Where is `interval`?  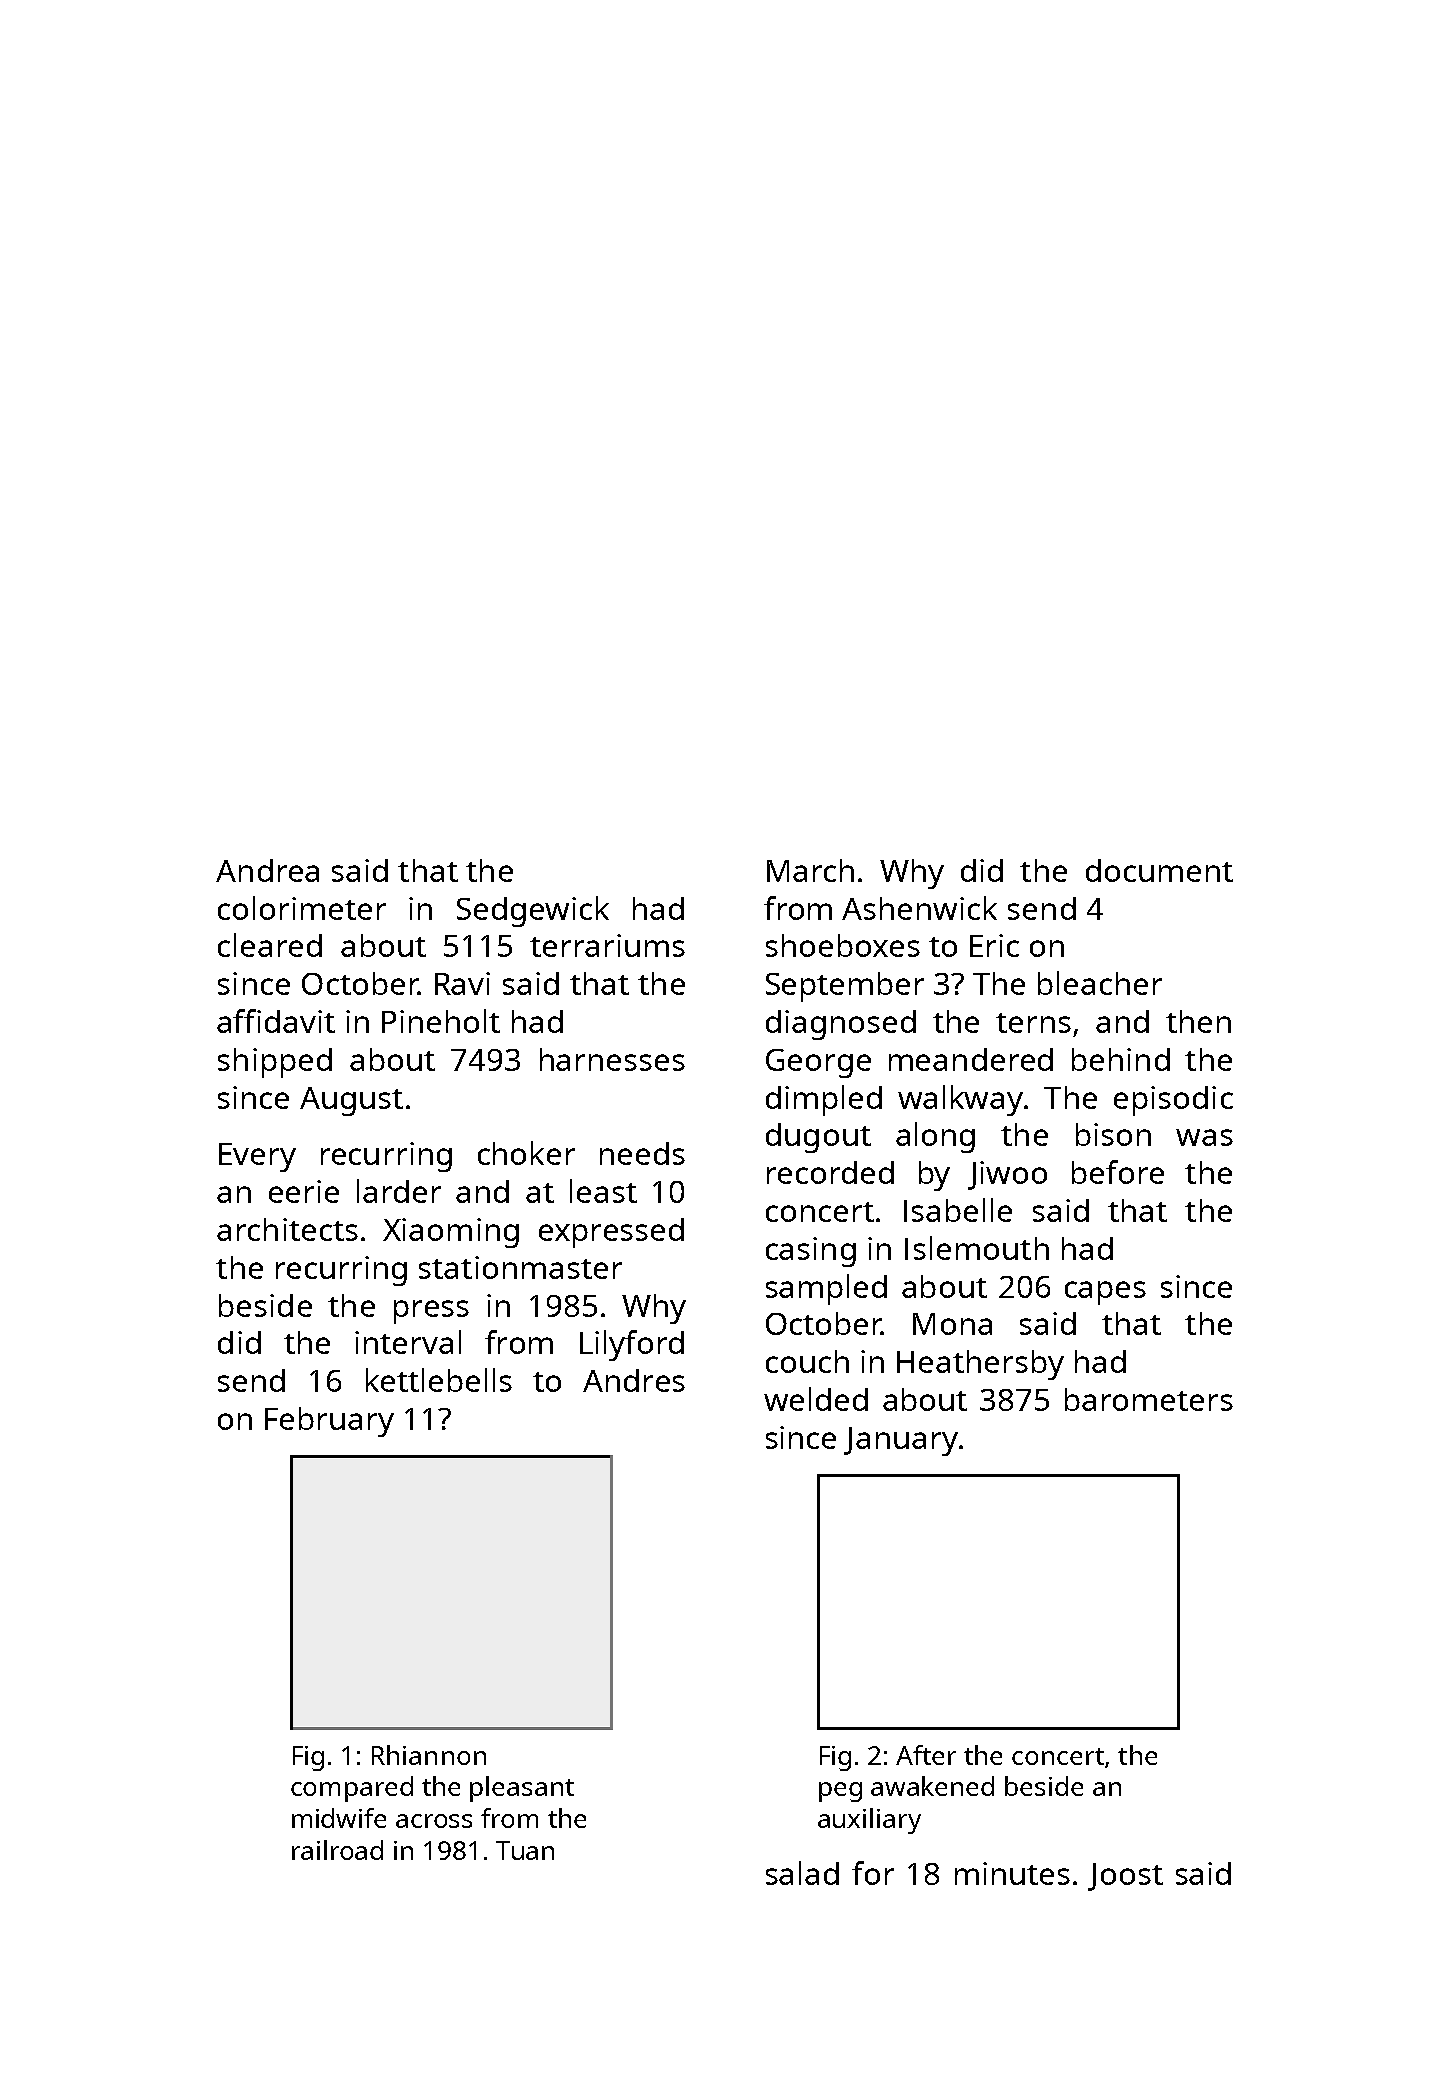 interval is located at coordinates (408, 1342).
